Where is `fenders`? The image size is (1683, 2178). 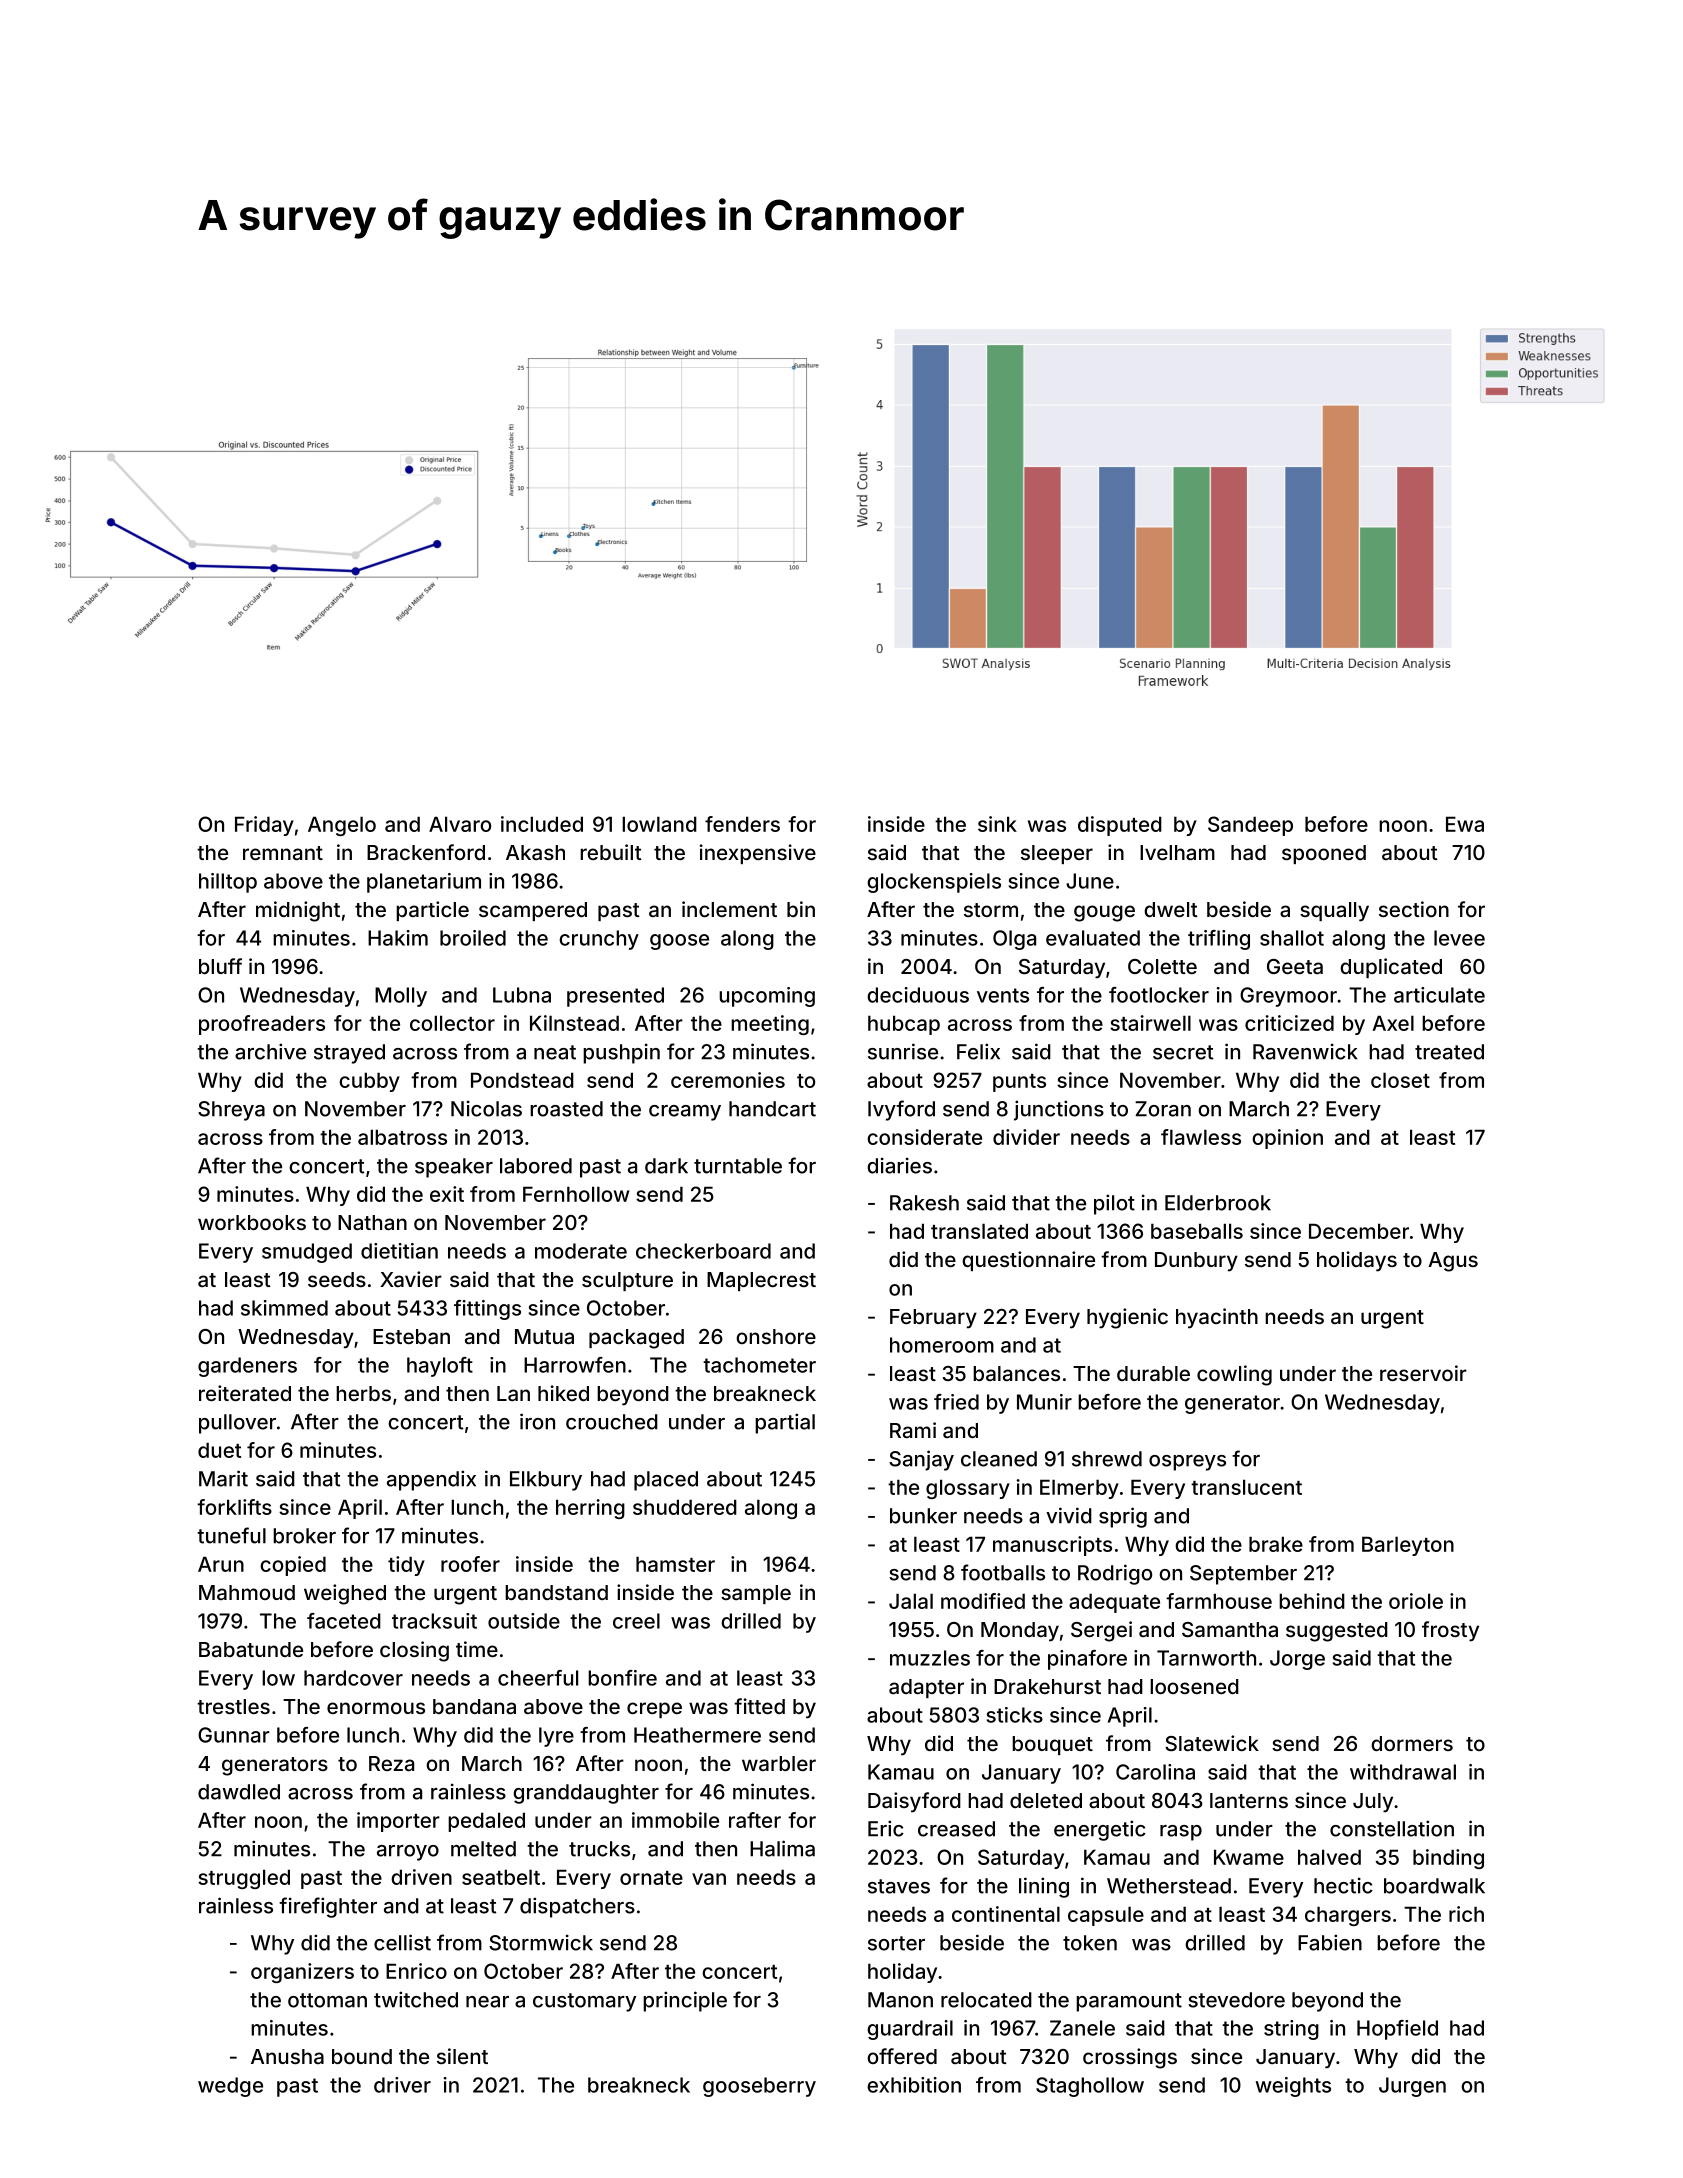
fenders is located at coordinates (742, 824).
